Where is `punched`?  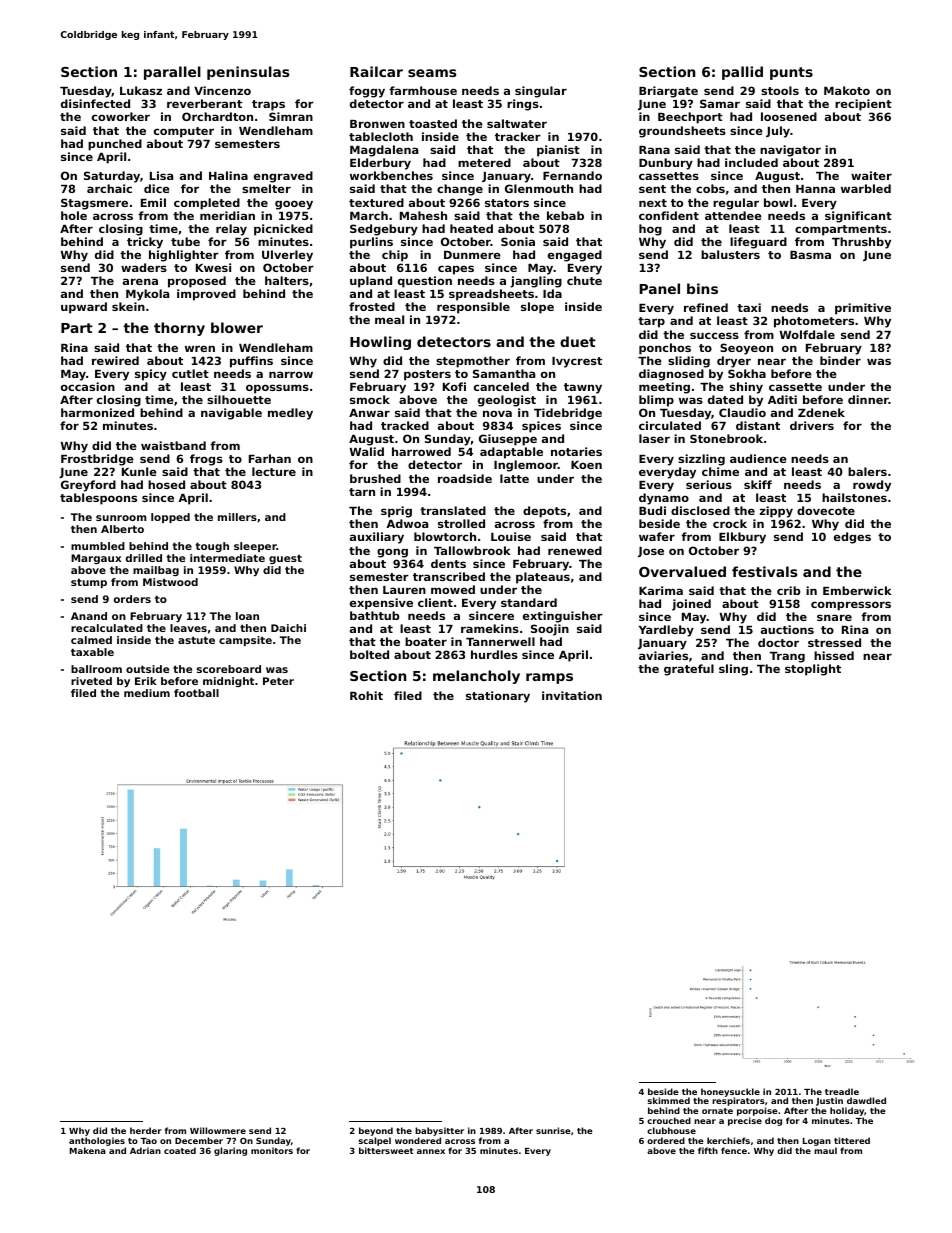
punched is located at coordinates (115, 145).
